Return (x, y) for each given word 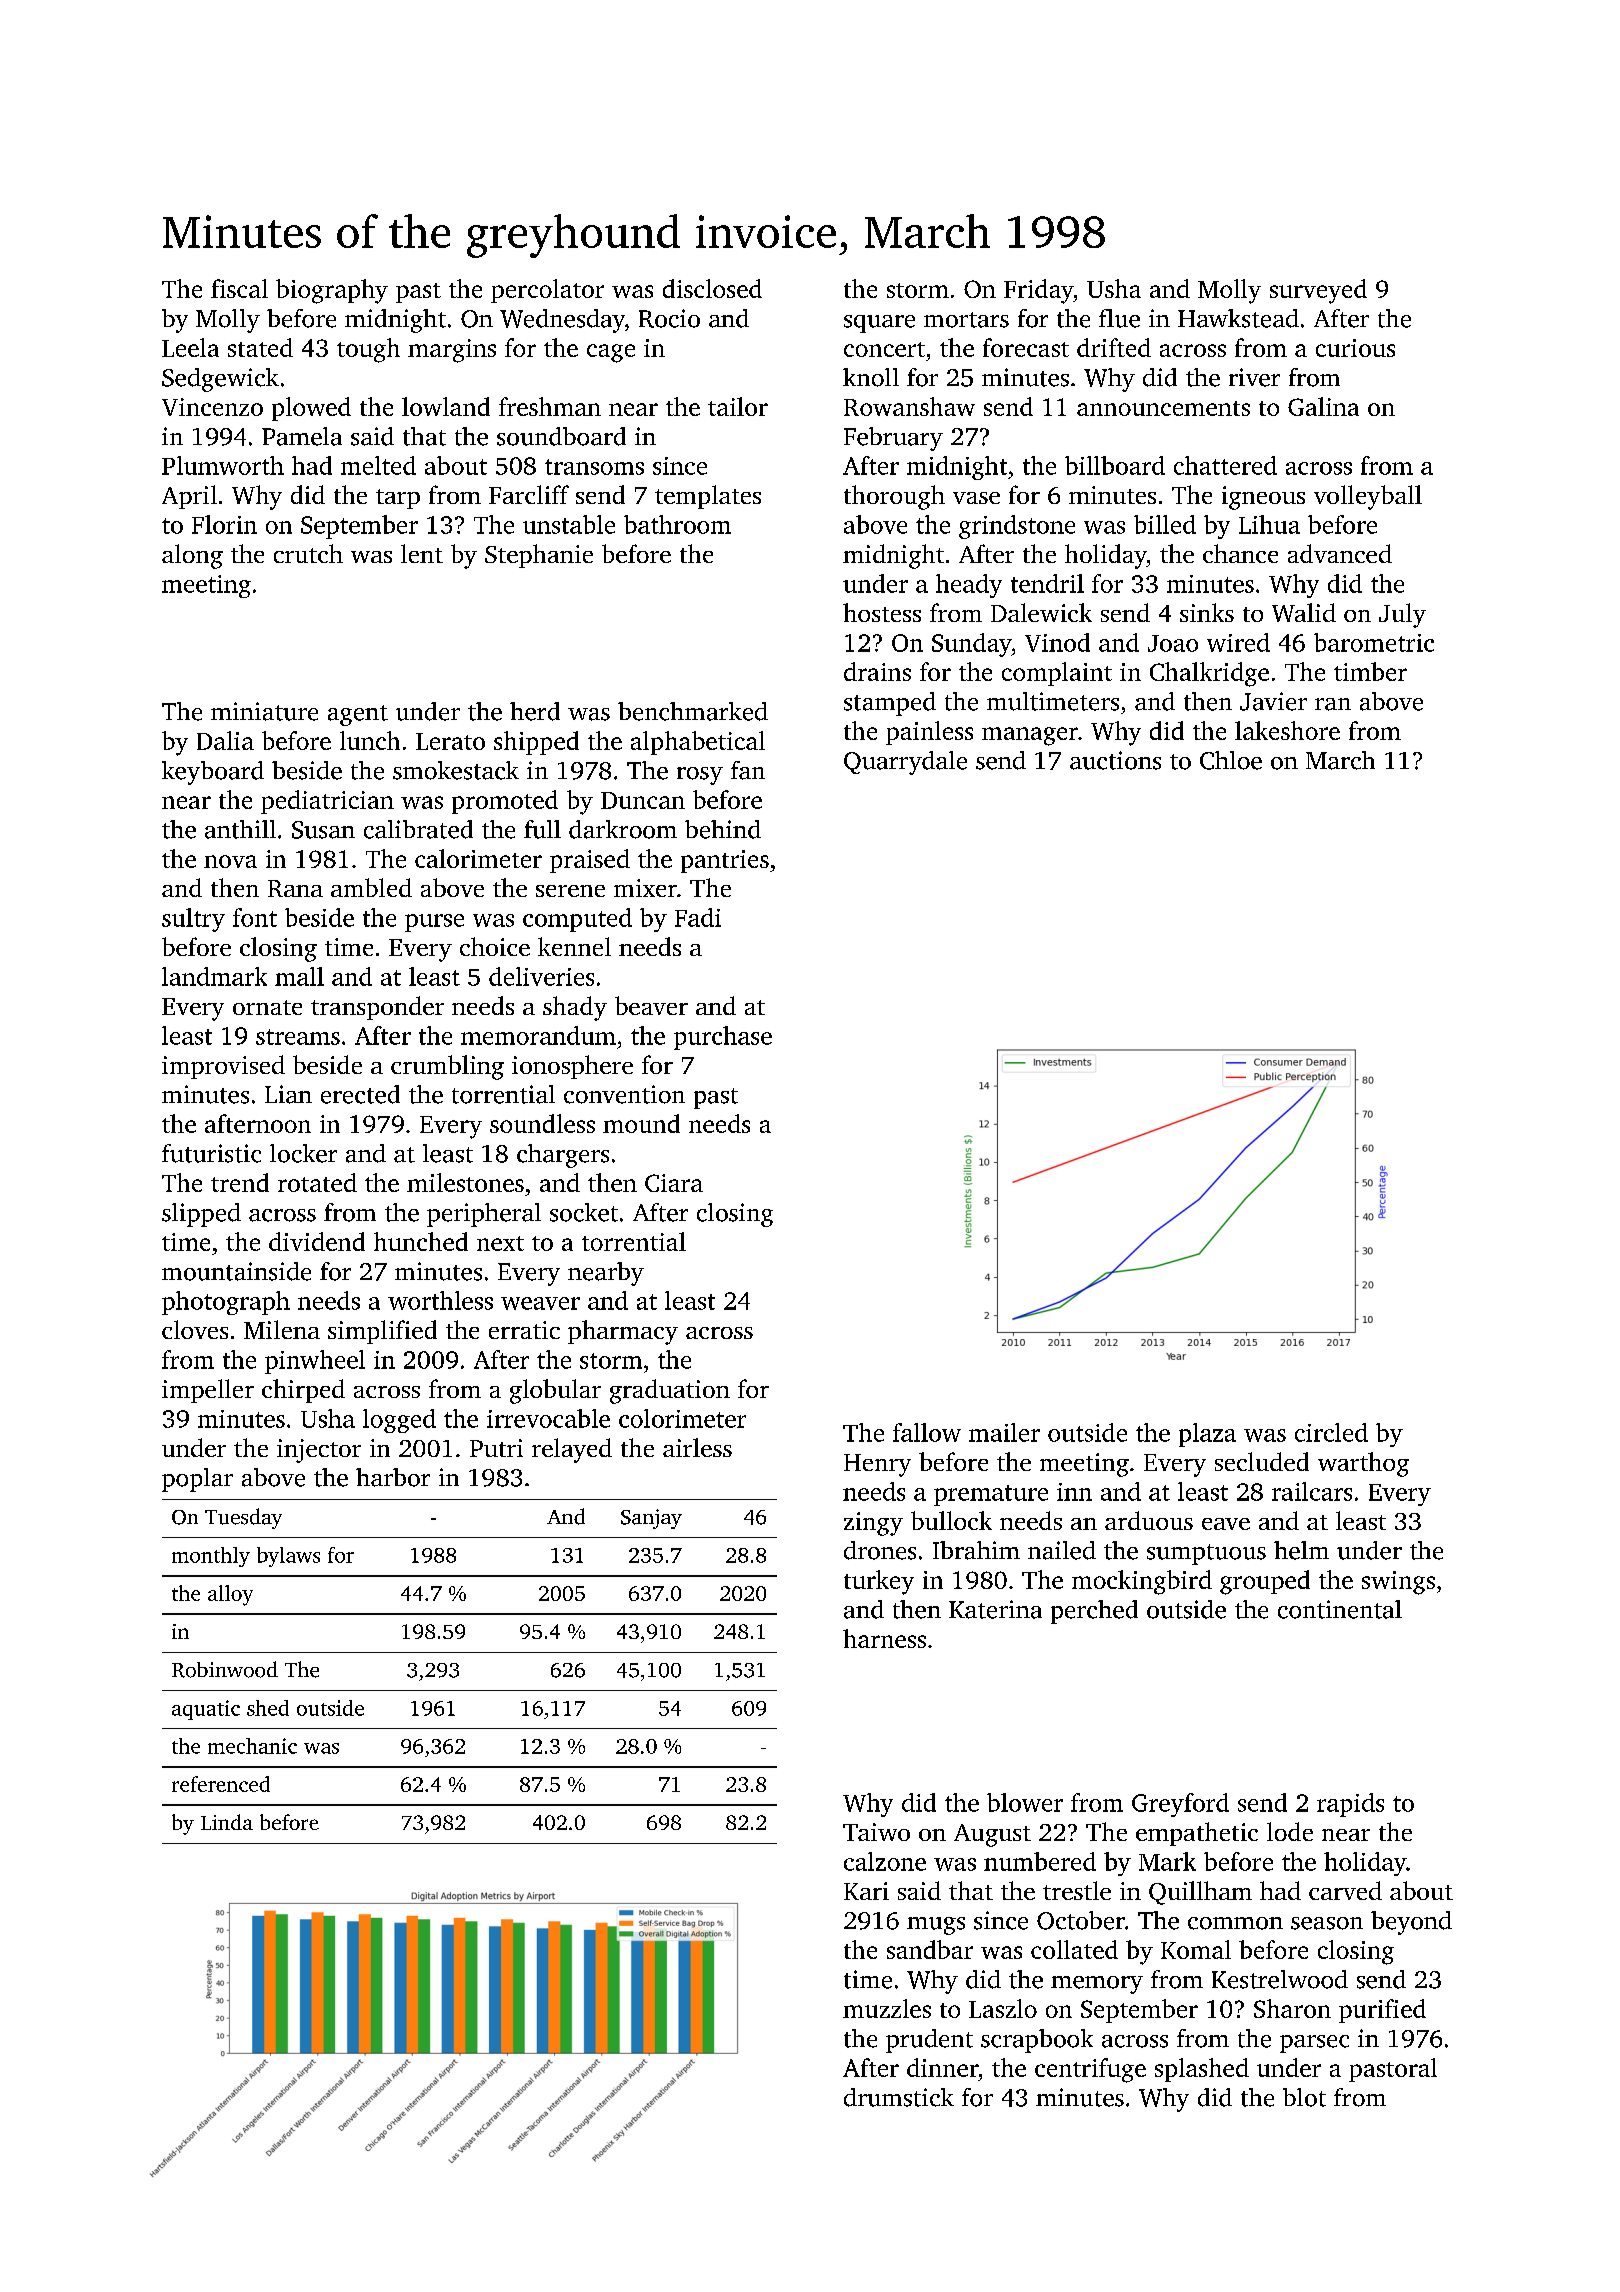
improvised (223, 1067)
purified (1382, 2011)
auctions (1115, 760)
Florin (224, 524)
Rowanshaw (909, 406)
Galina (1323, 406)
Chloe (1231, 760)
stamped (890, 704)
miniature (264, 711)
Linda (227, 1822)
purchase (723, 1038)
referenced (221, 1784)
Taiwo (876, 1832)
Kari (866, 1891)
